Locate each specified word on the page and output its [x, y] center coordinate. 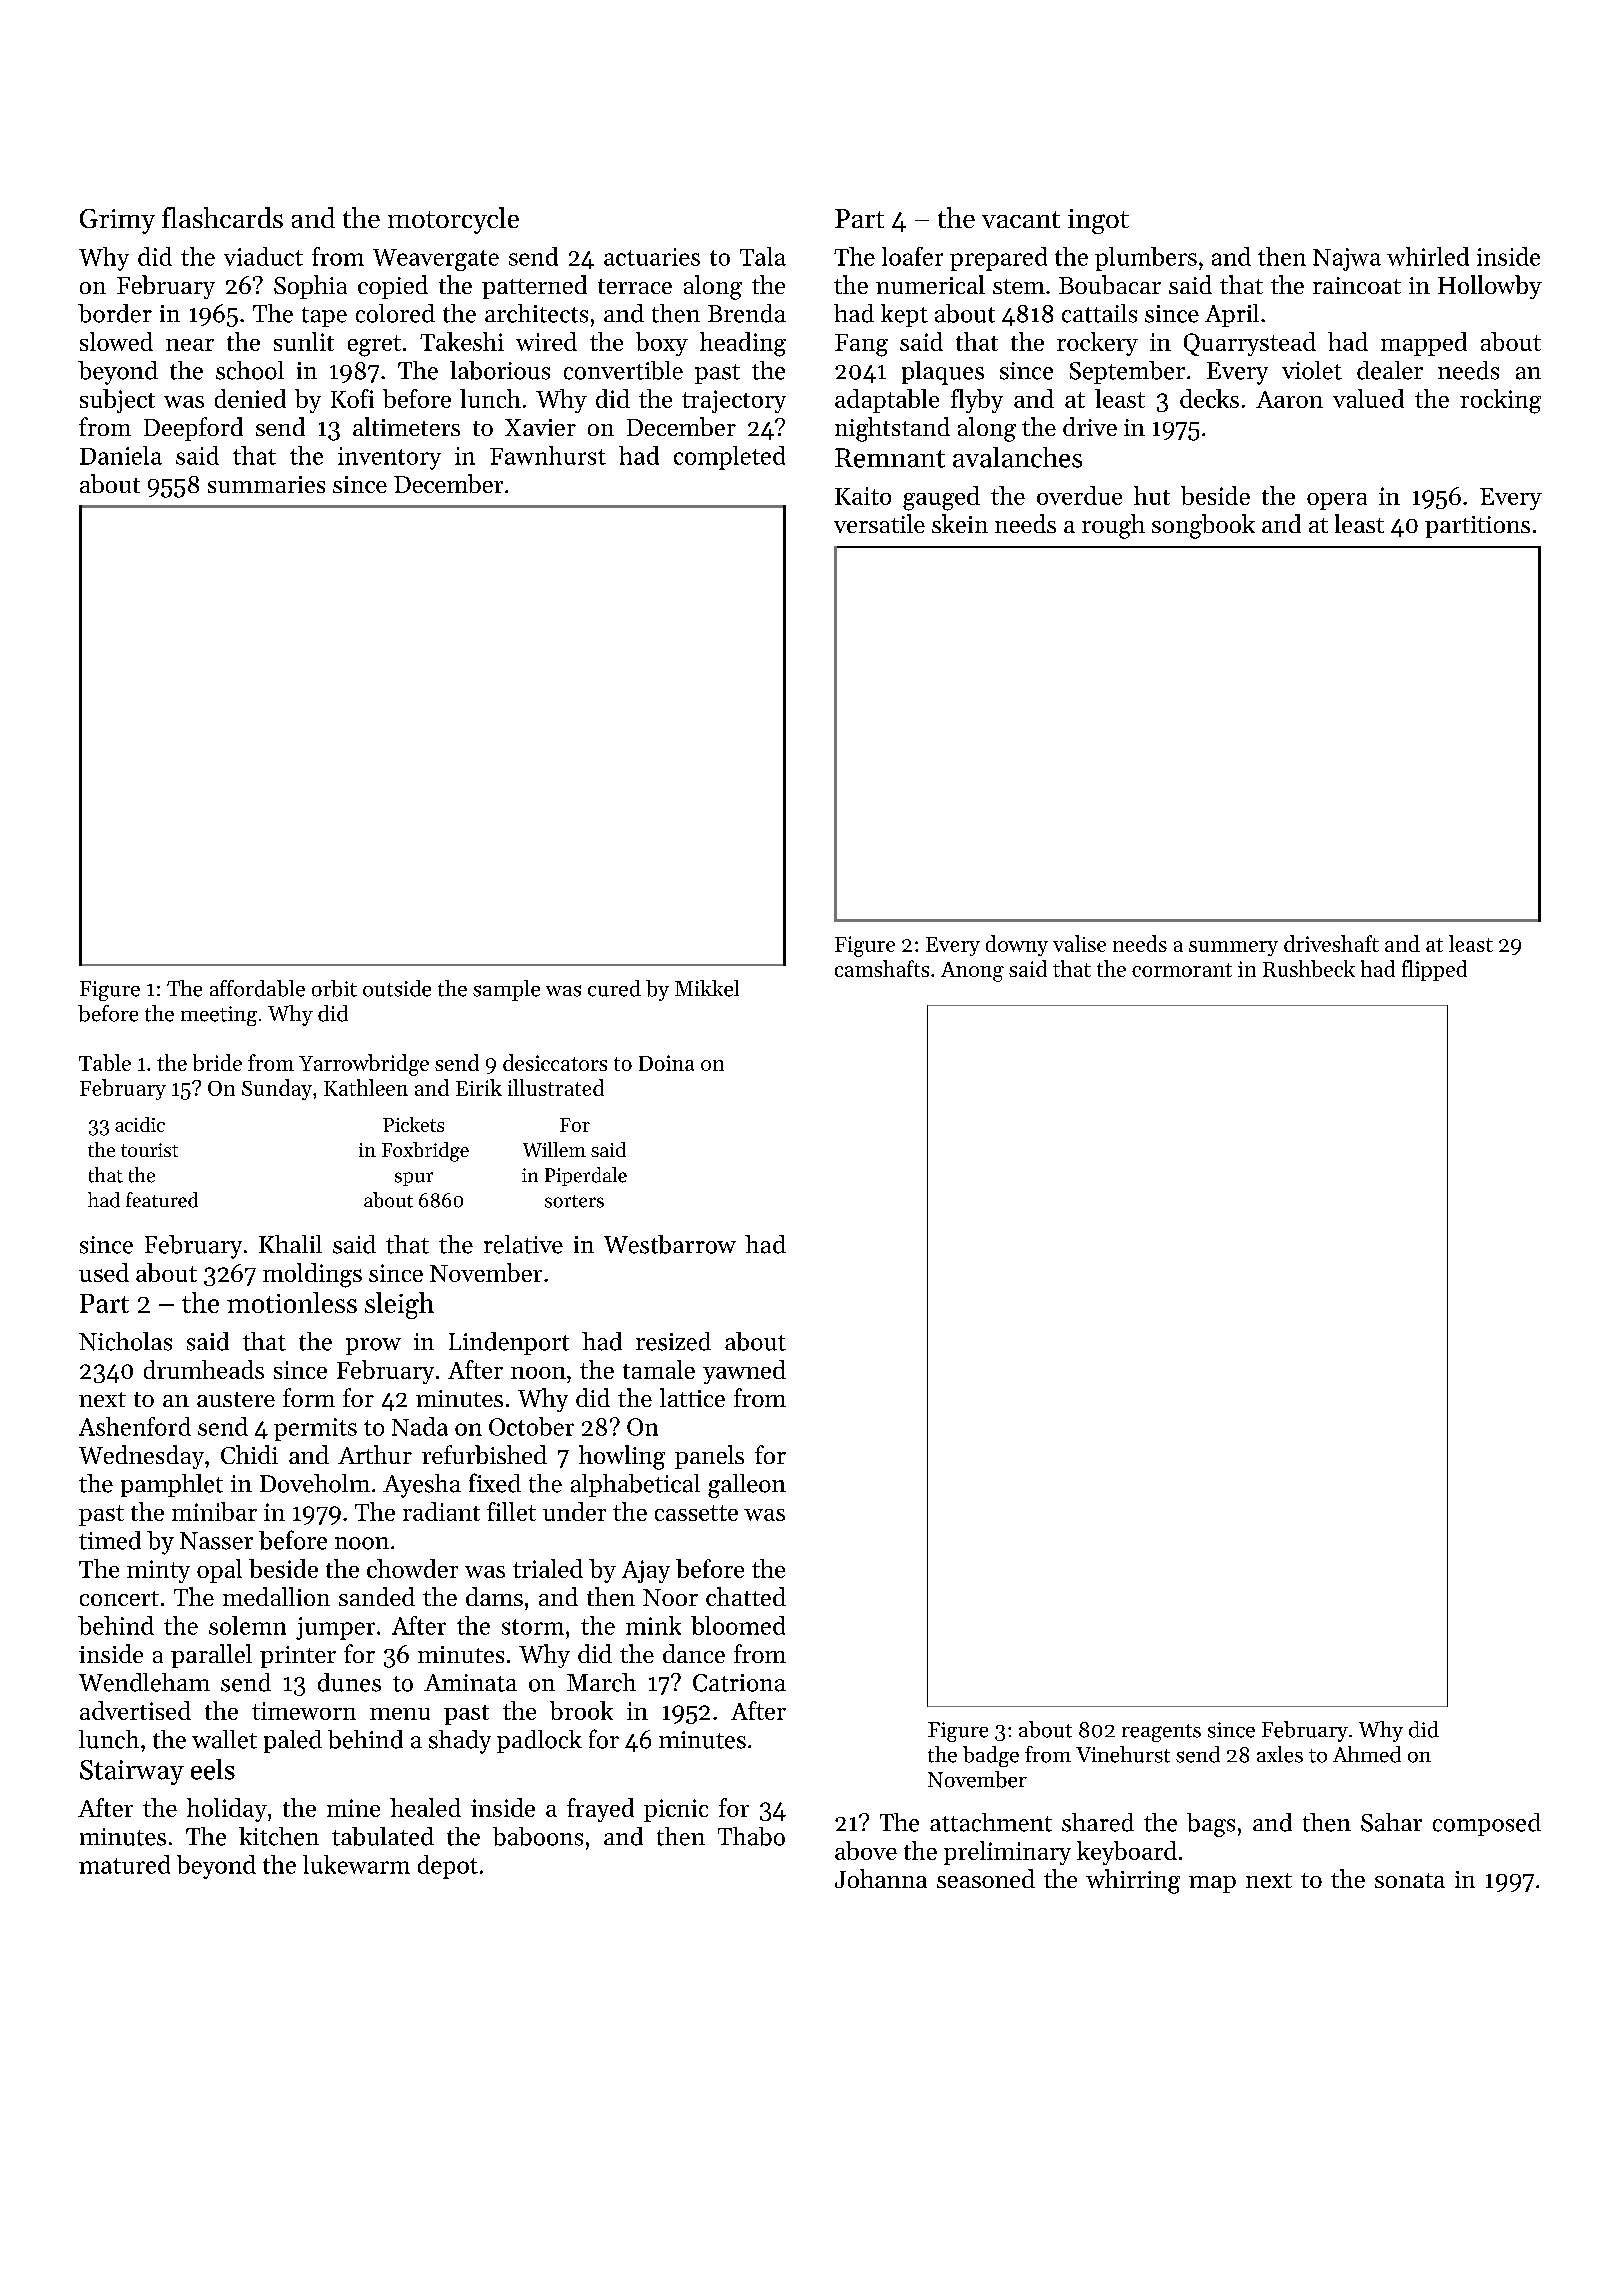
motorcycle [453, 220]
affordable [257, 988]
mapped [1424, 344]
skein [960, 523]
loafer [912, 256]
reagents [1161, 1733]
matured [124, 1864]
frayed [600, 1810]
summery [1233, 948]
